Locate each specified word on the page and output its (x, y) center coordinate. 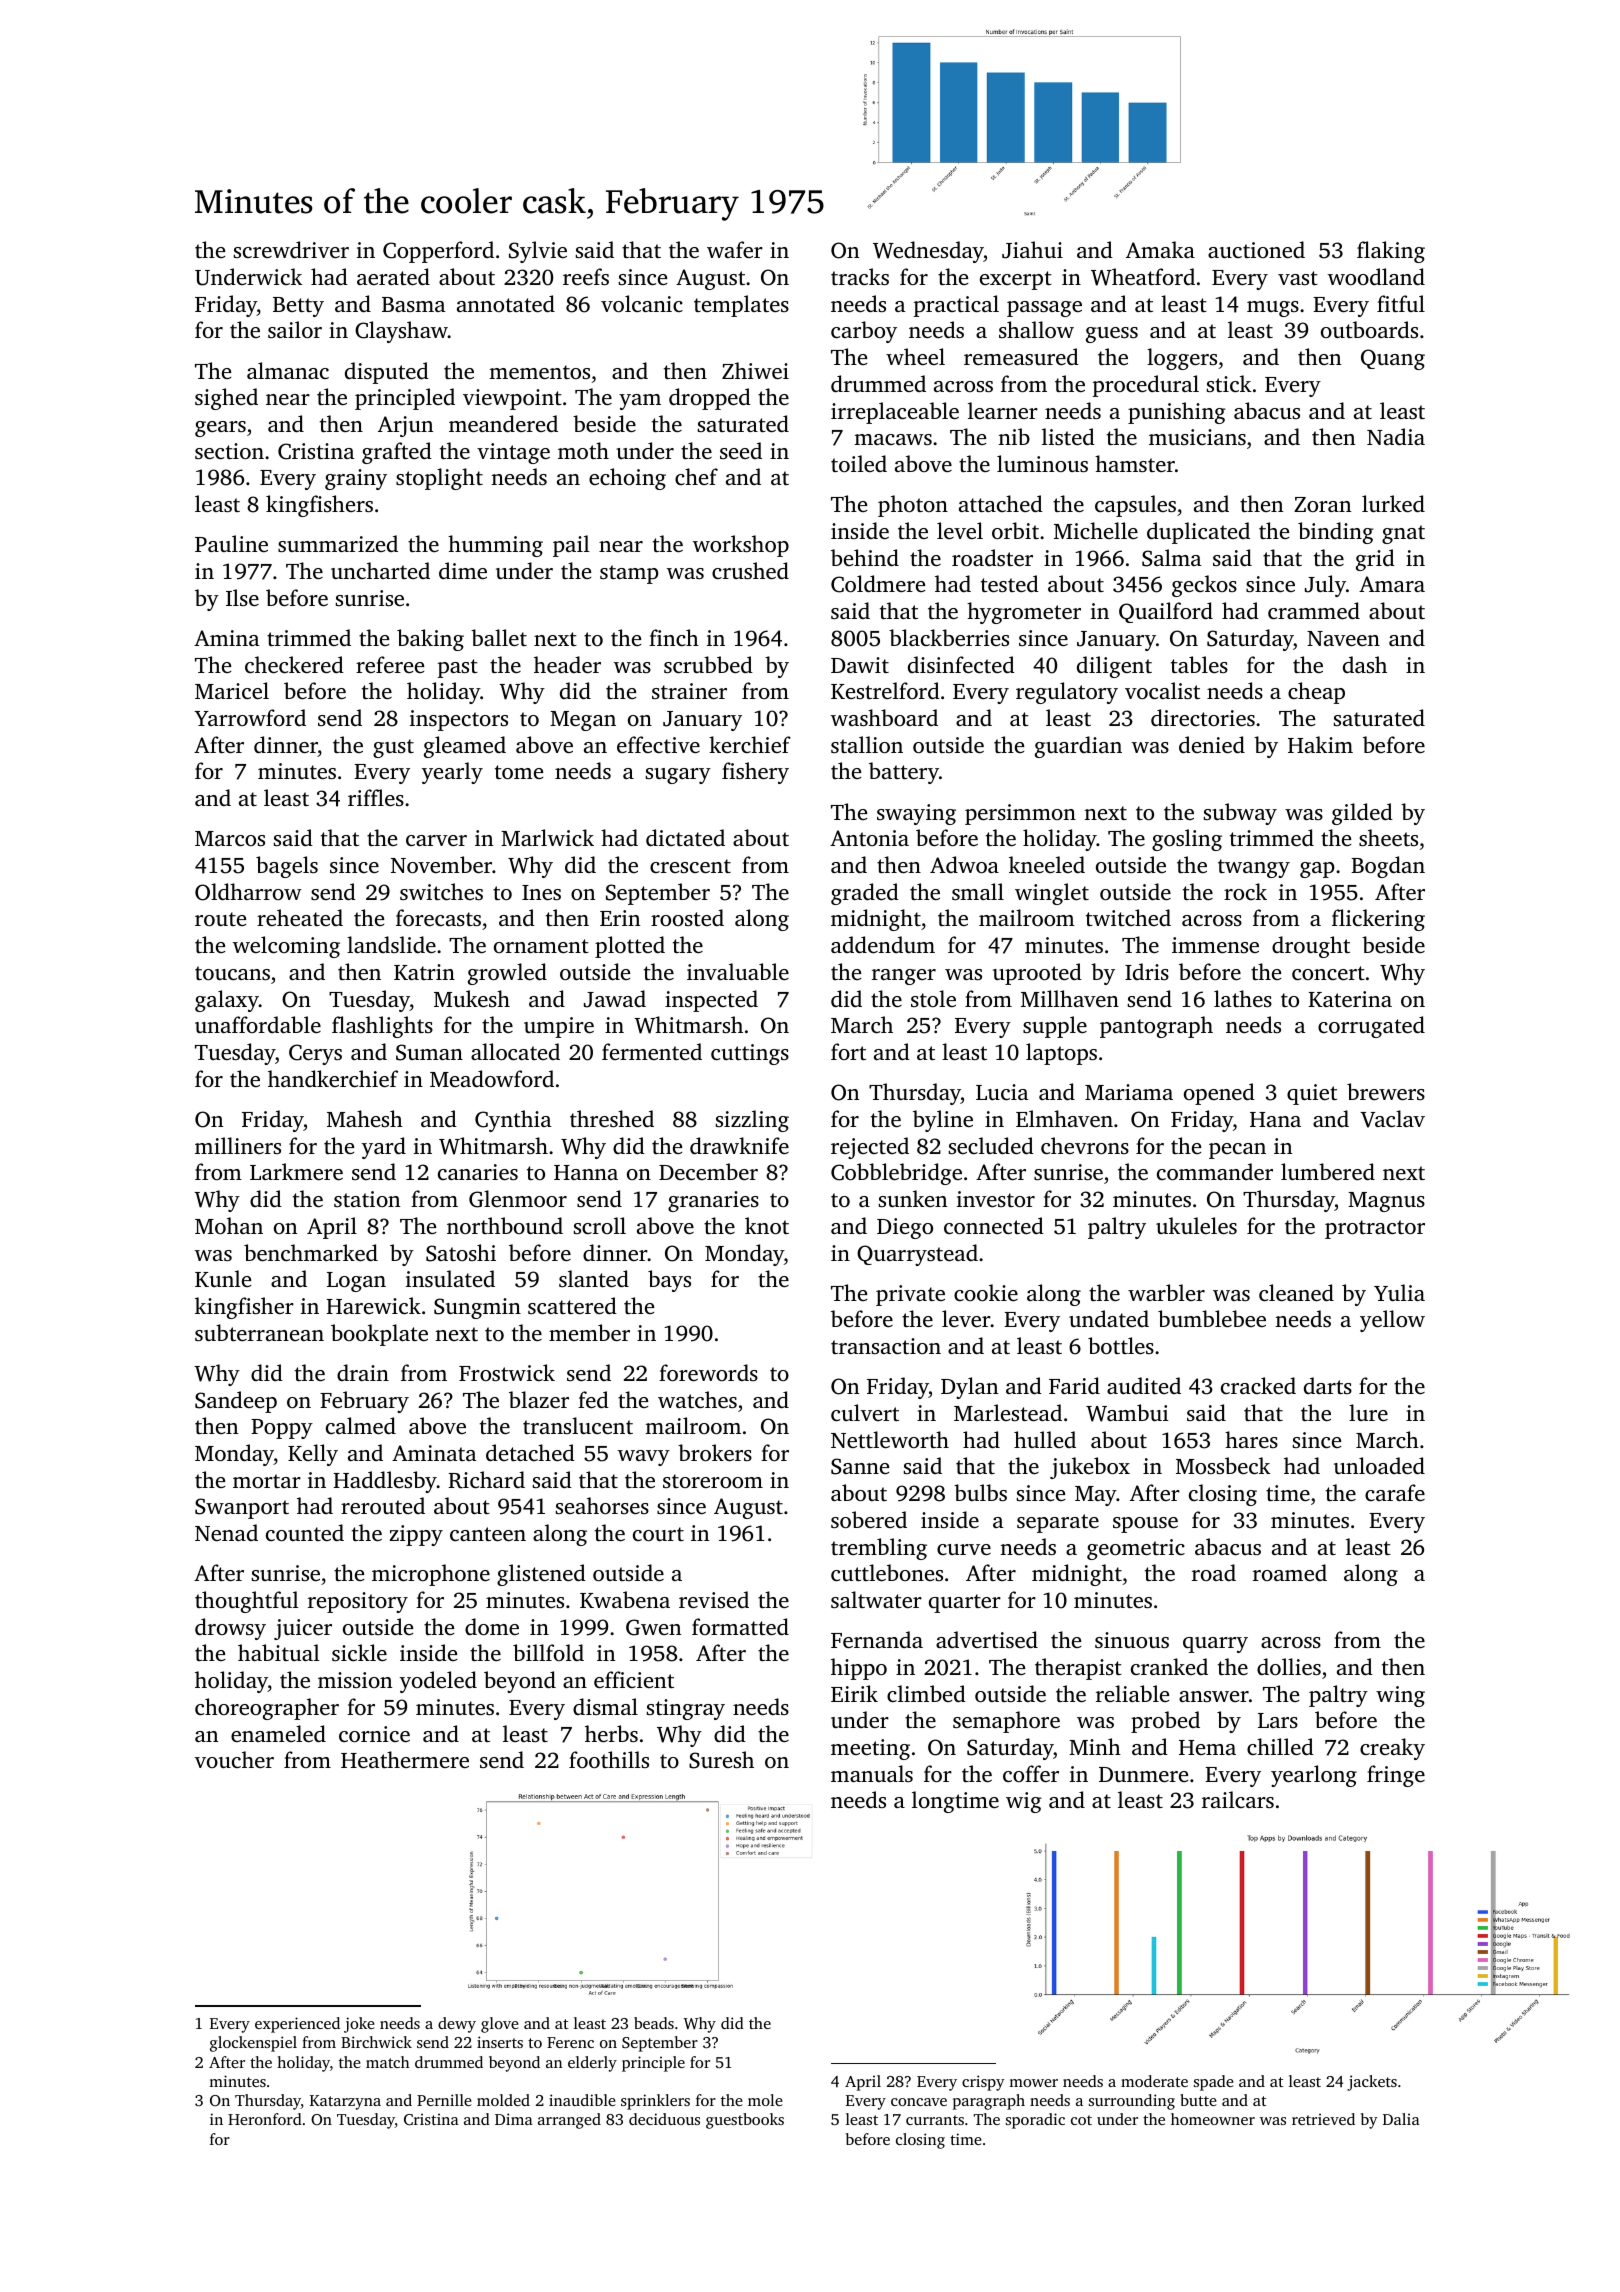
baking (430, 640)
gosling (1187, 840)
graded (865, 894)
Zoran (1322, 504)
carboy (864, 332)
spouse (1145, 1525)
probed (1165, 1722)
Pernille (444, 2100)
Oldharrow (248, 892)
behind (865, 557)
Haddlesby (385, 1482)
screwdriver (291, 249)
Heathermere (405, 1759)
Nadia (1396, 436)
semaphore (1006, 1722)
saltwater (876, 1599)
